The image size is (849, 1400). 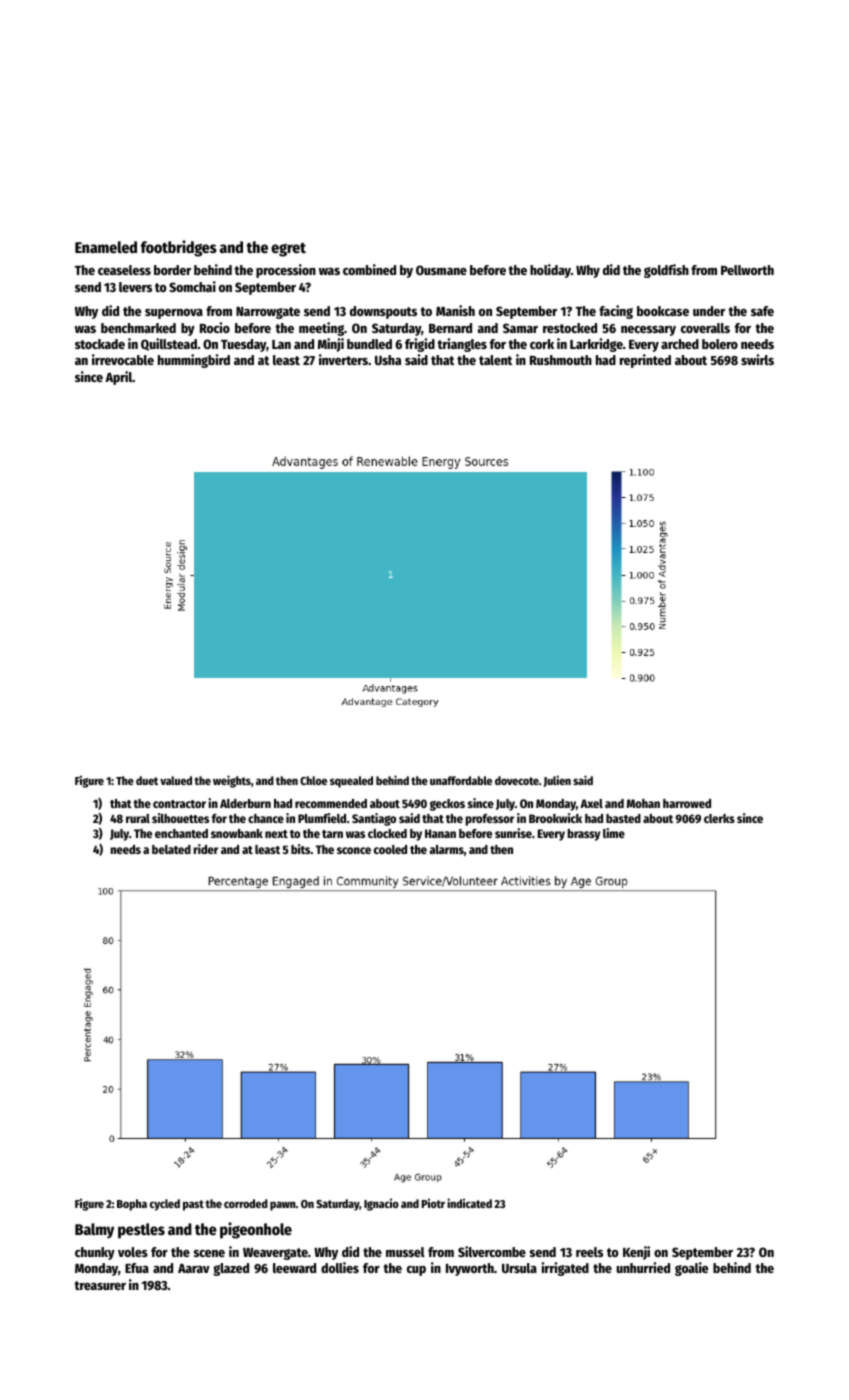 I want to click on chunky, so click(x=95, y=1253).
